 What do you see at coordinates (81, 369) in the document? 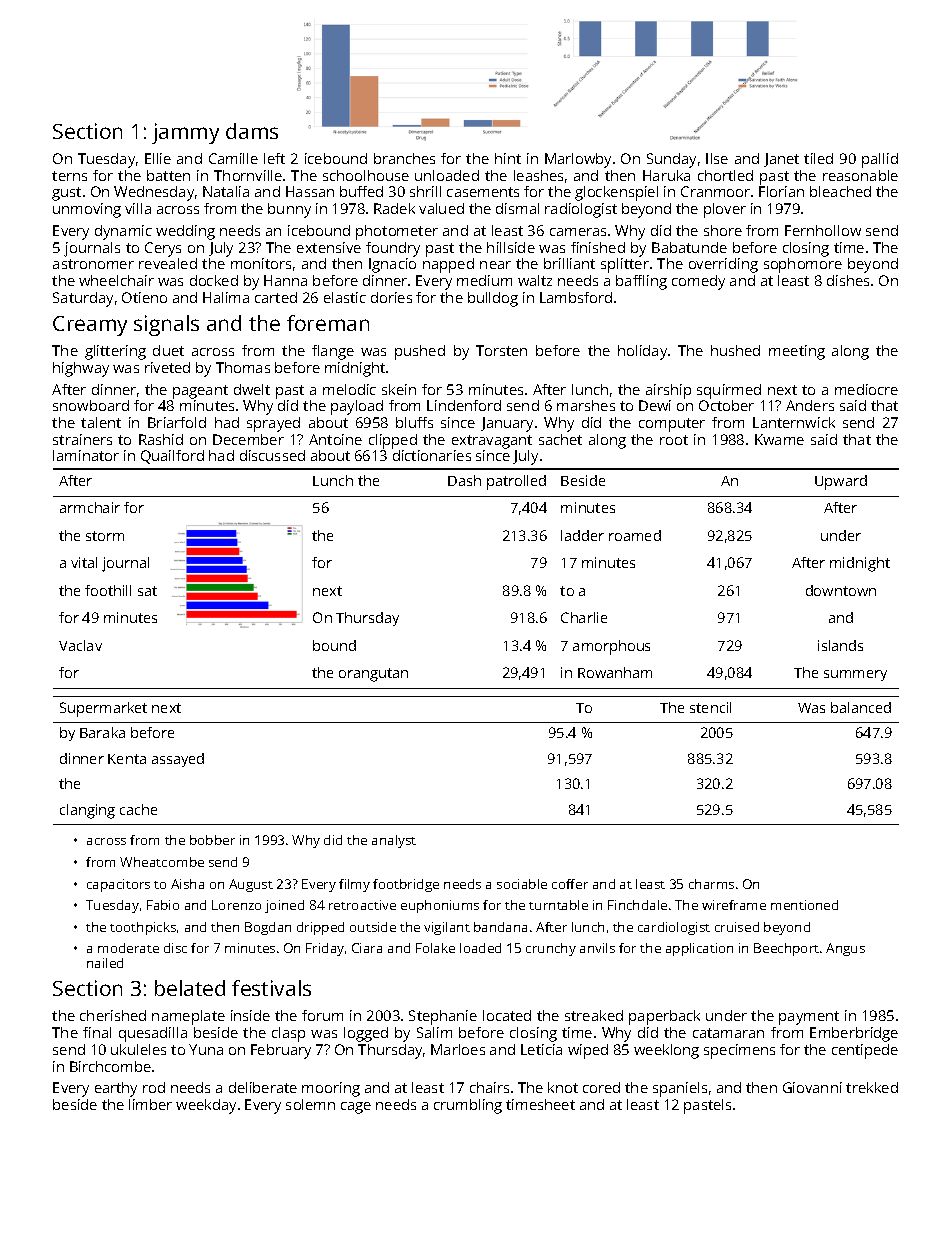
I see `highway` at bounding box center [81, 369].
